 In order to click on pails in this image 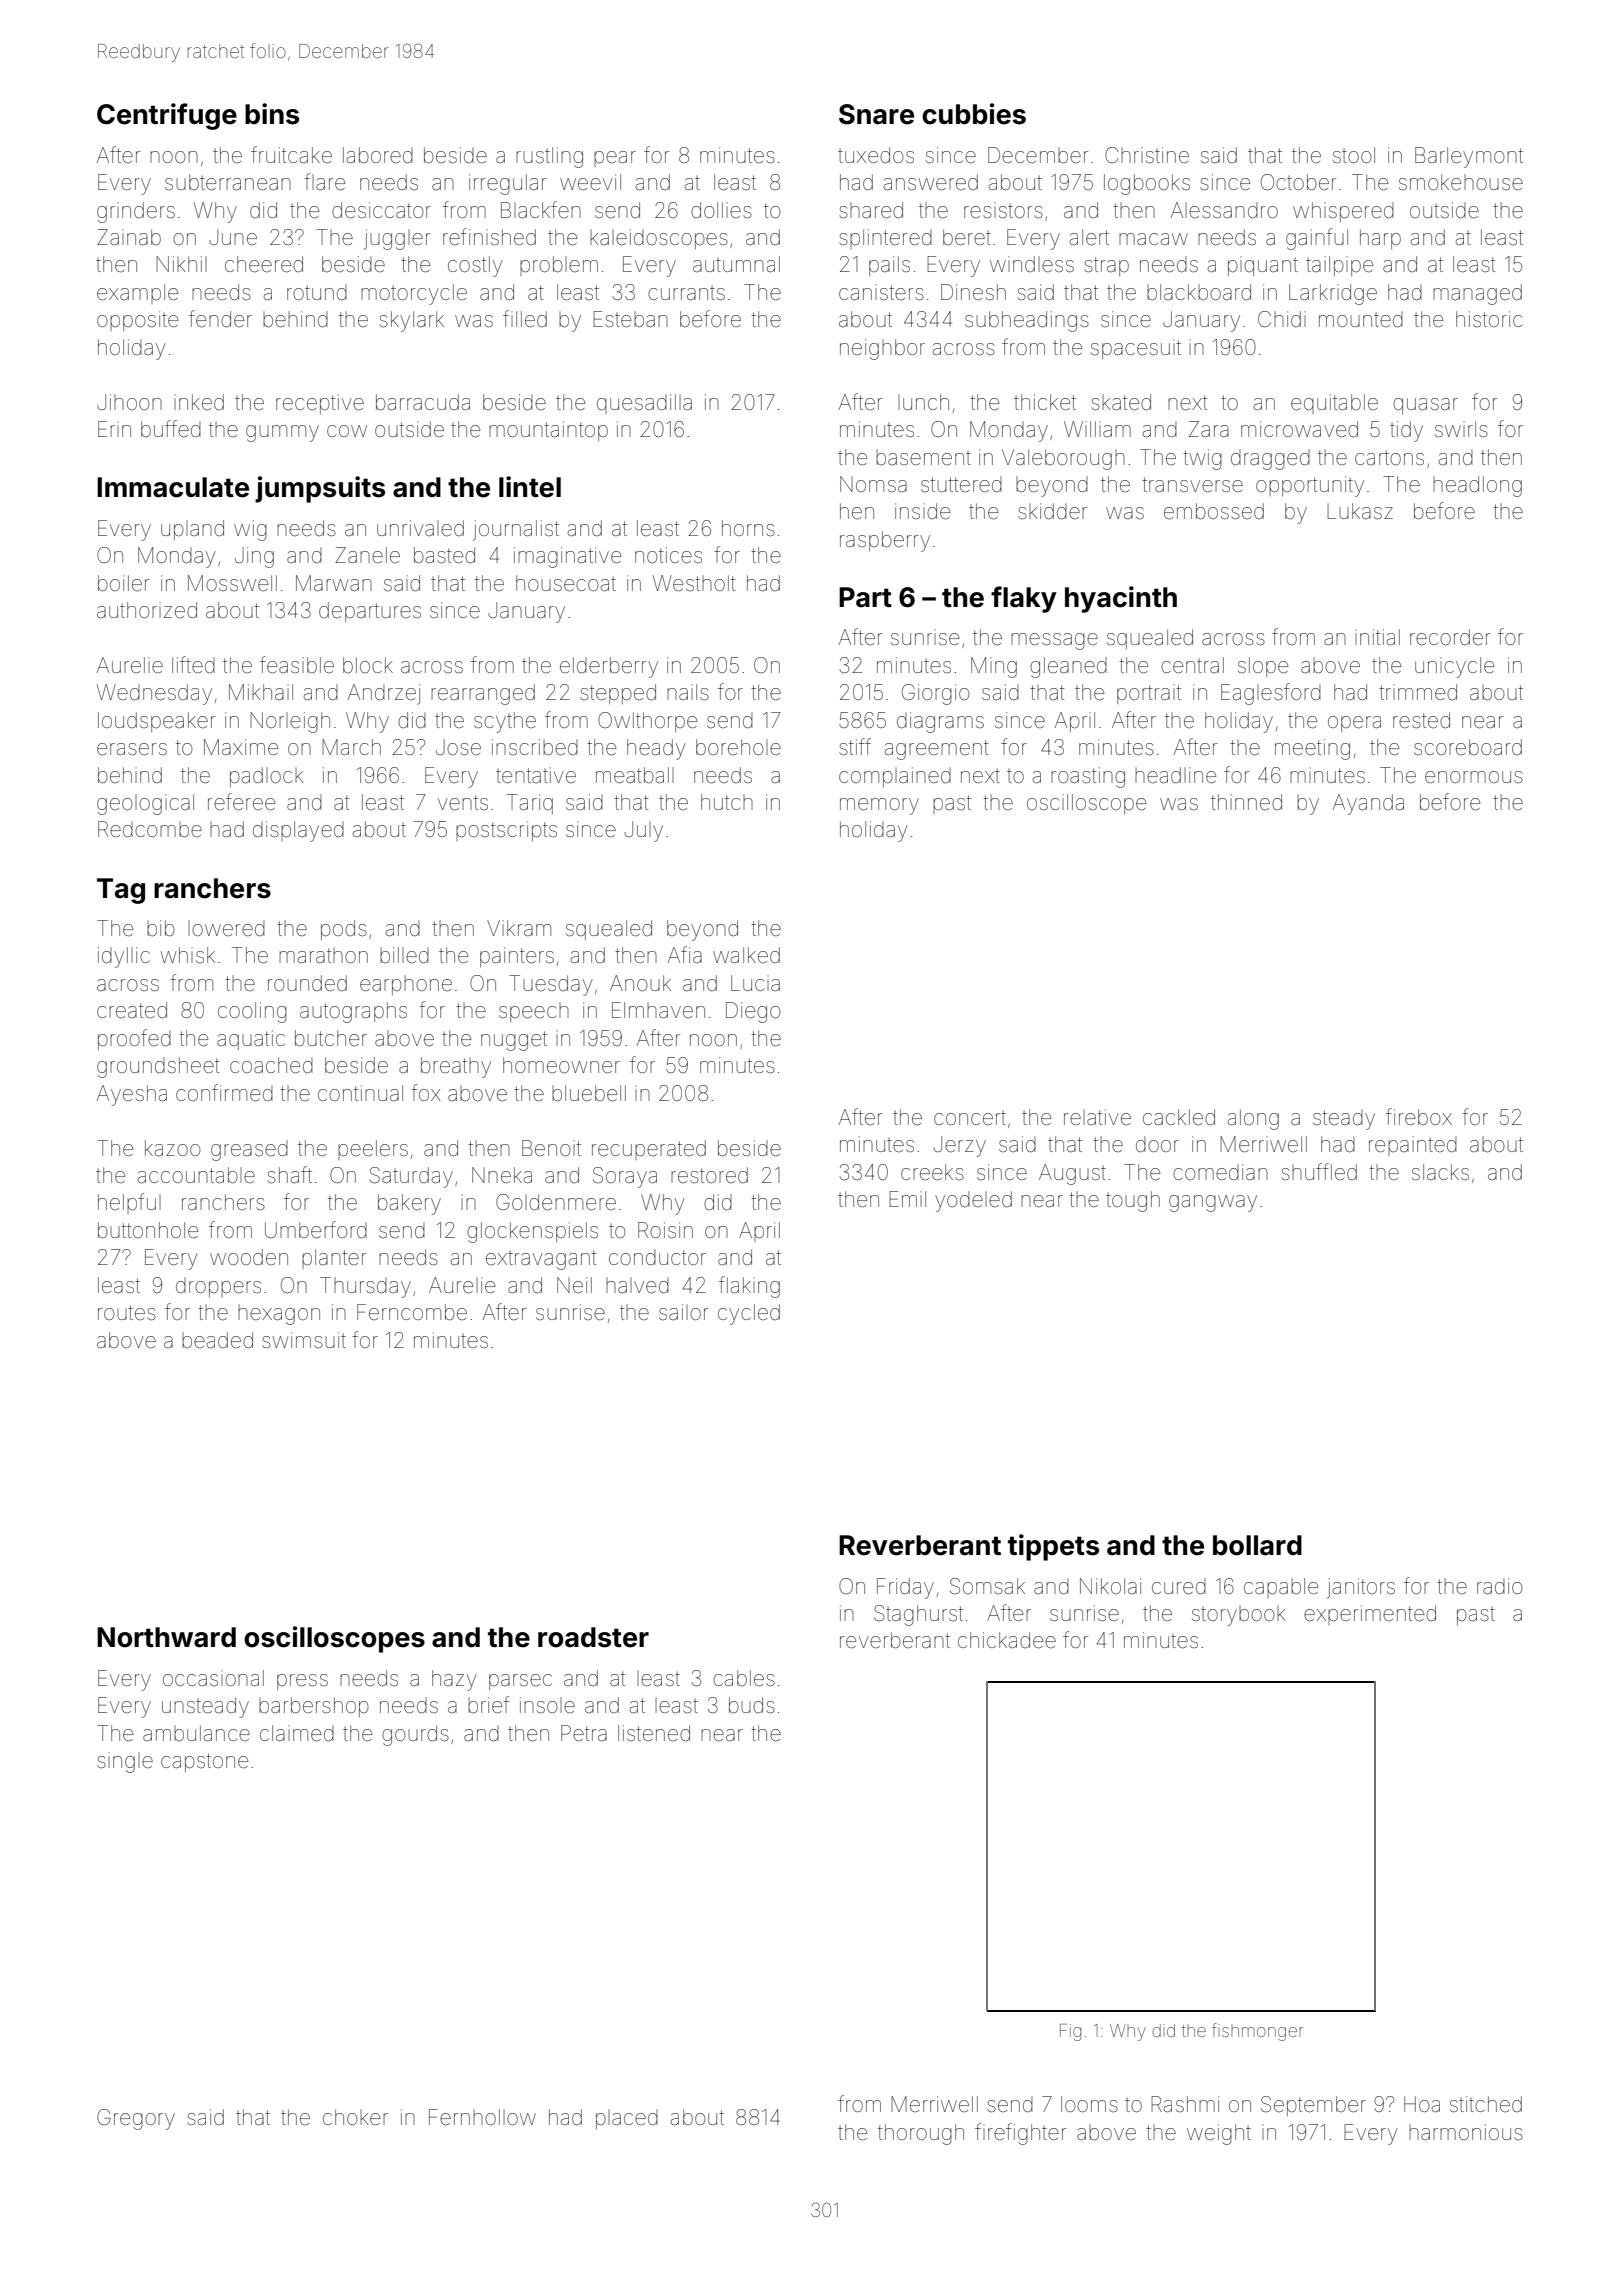, I will do `click(889, 266)`.
